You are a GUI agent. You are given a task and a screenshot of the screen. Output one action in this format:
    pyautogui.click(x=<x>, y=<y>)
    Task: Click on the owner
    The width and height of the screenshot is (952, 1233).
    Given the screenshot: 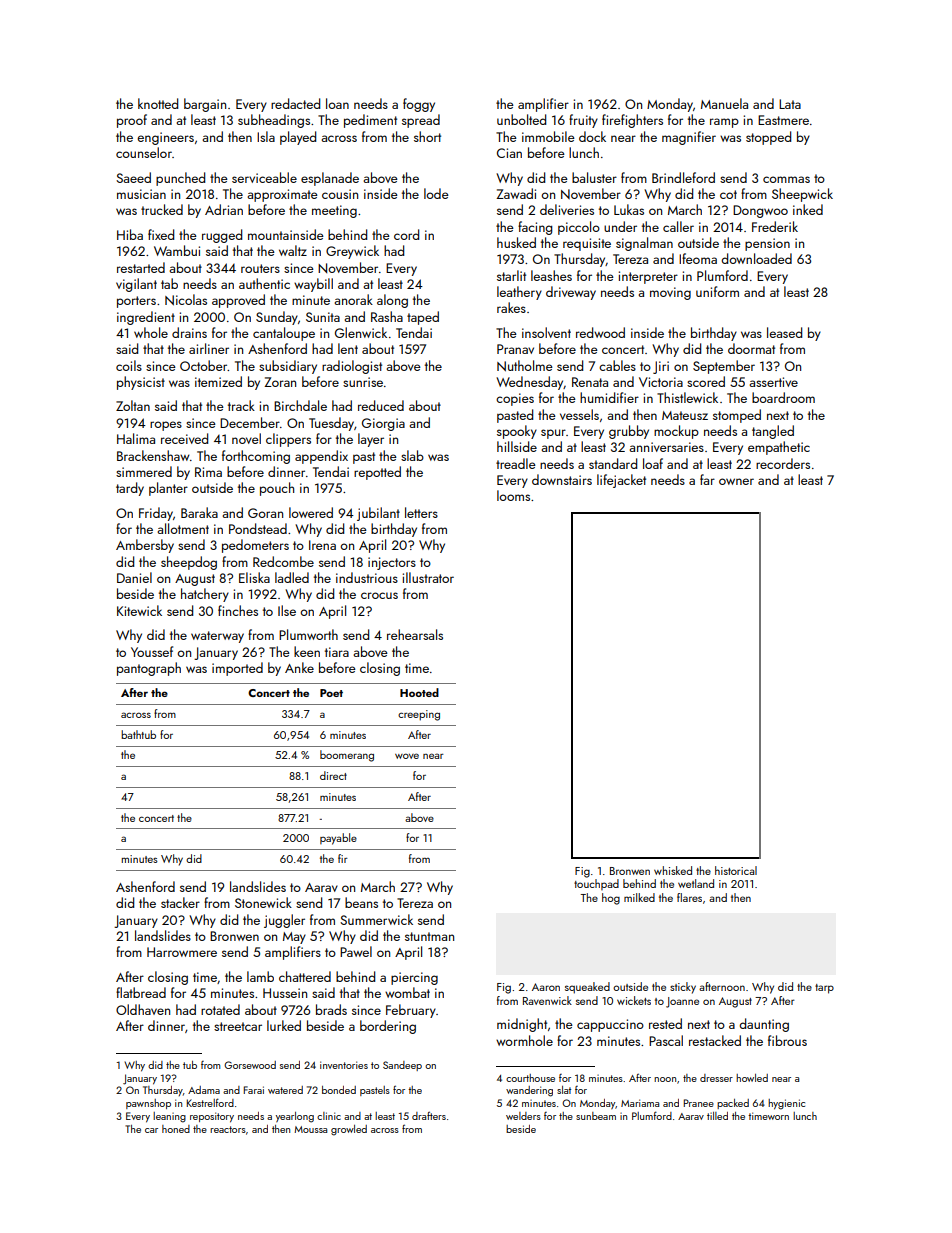 What is the action you would take?
    pyautogui.click(x=736, y=481)
